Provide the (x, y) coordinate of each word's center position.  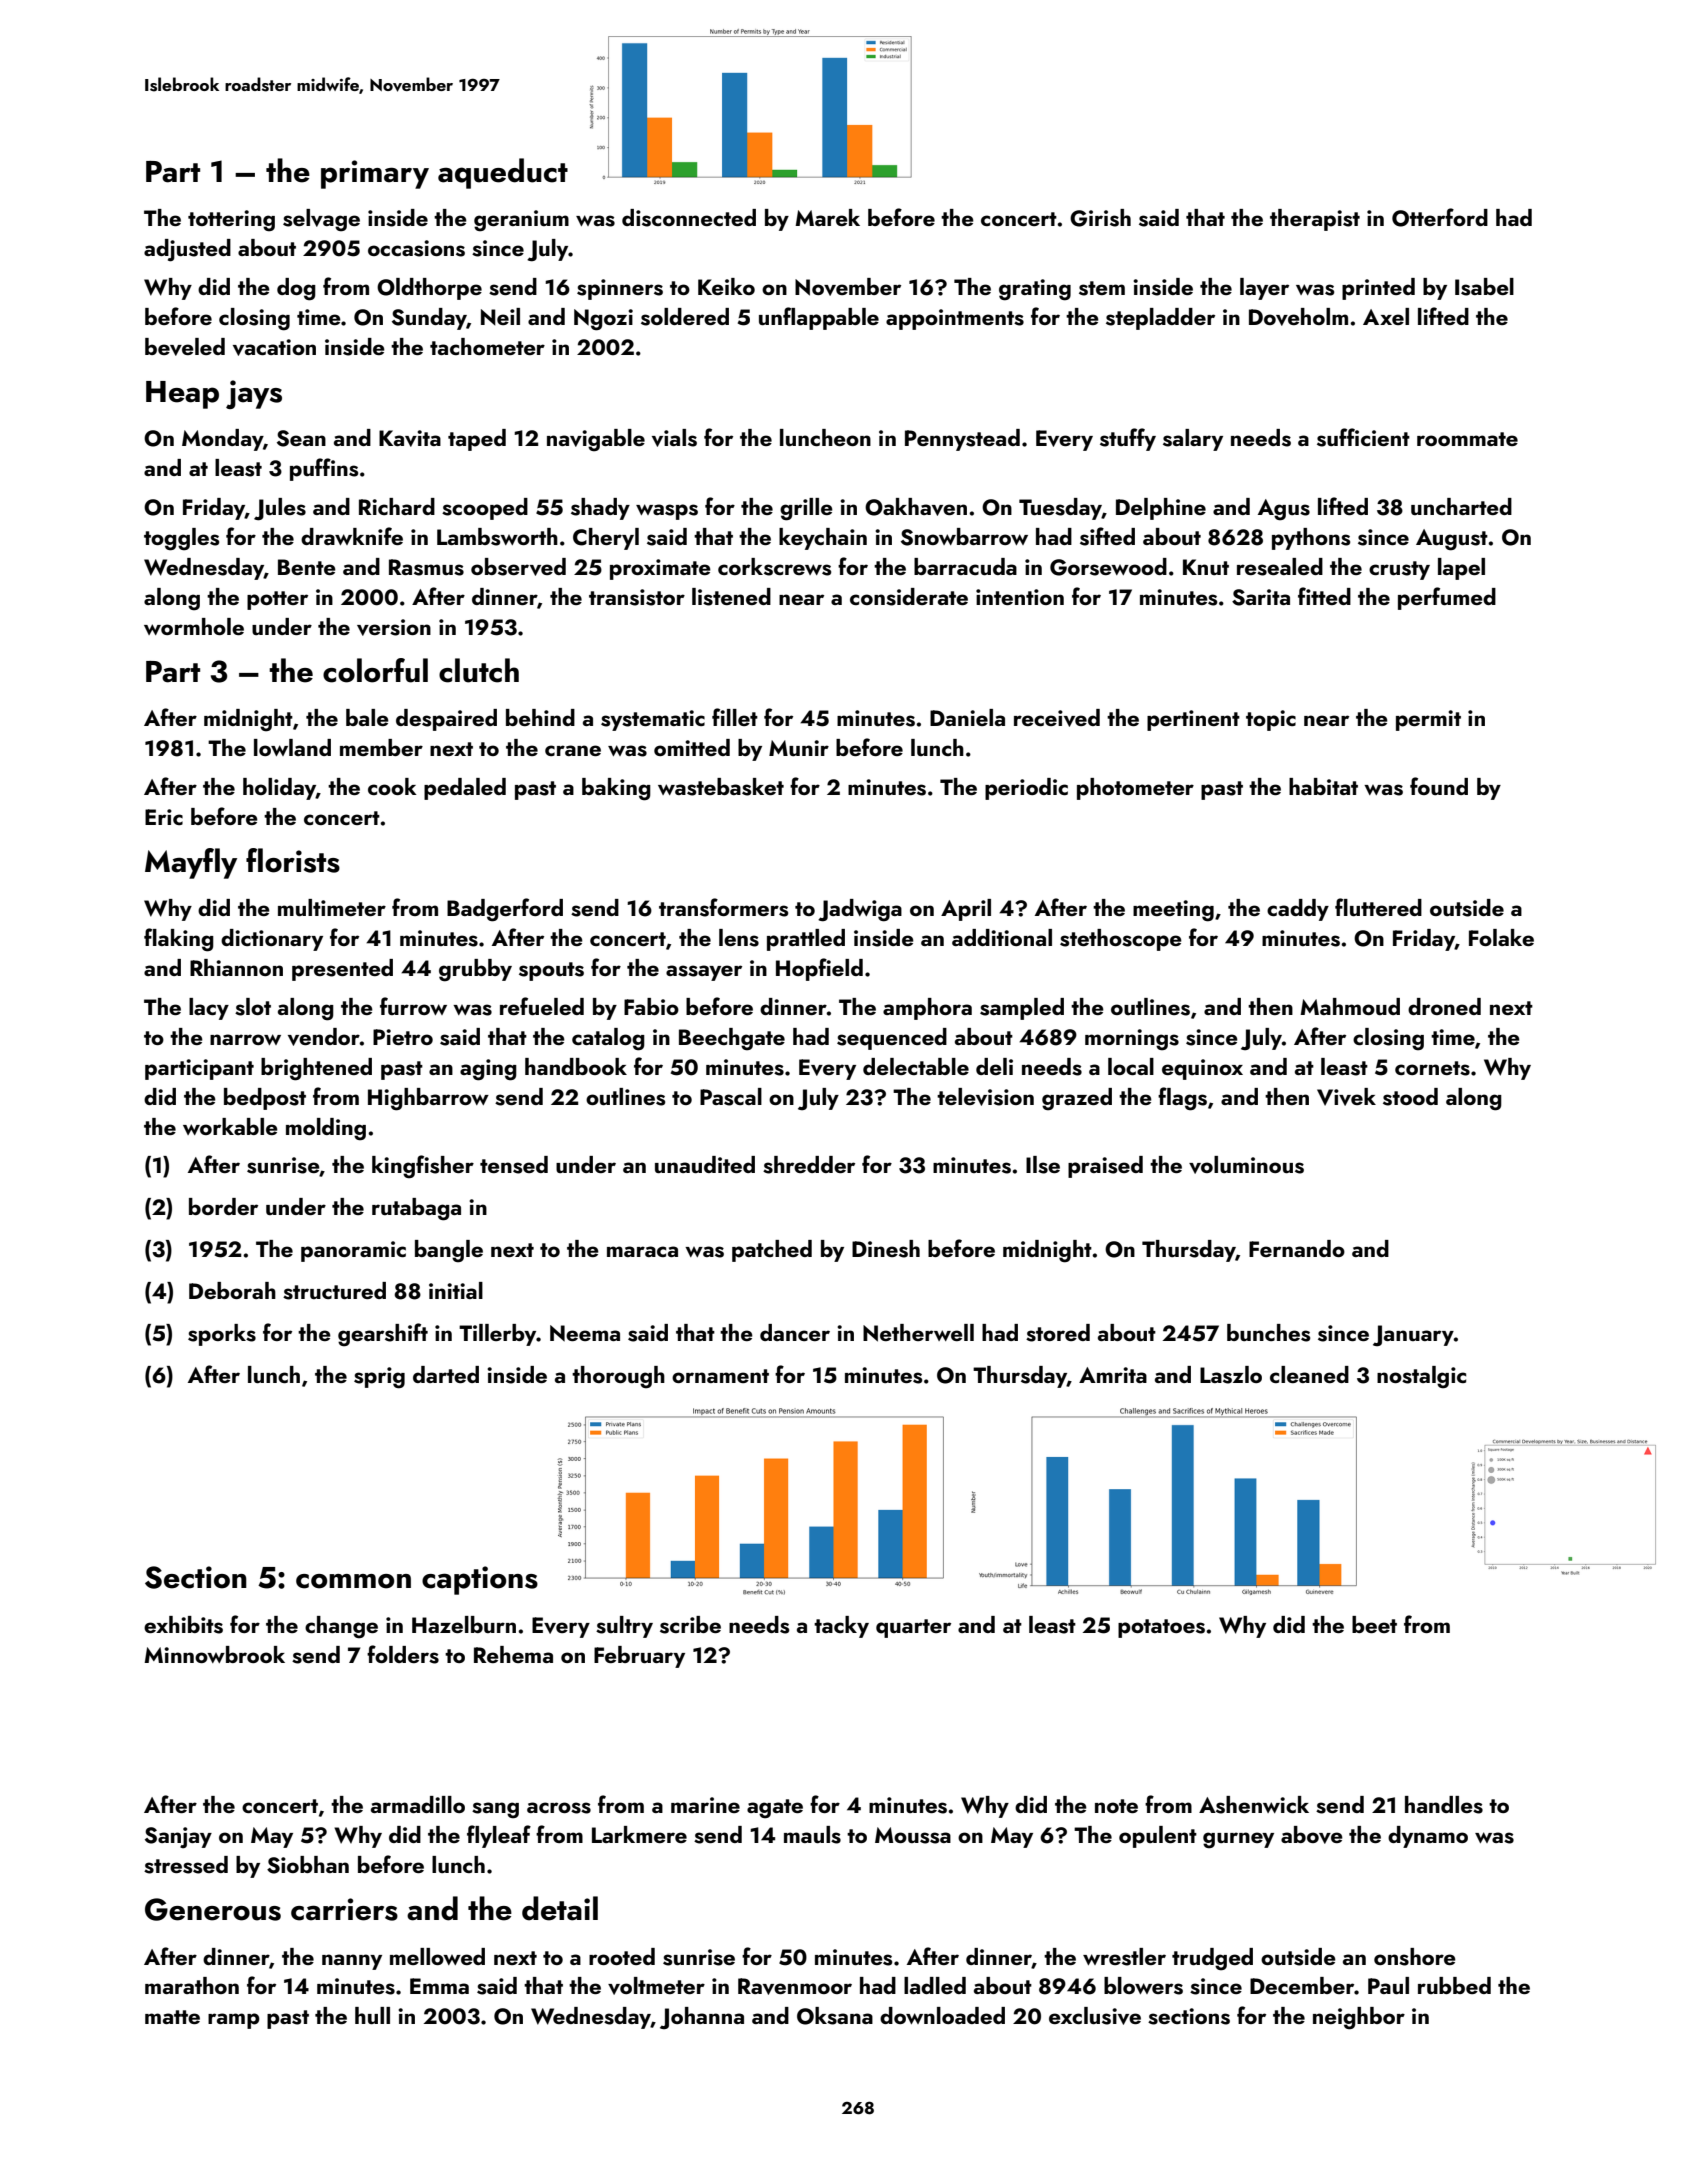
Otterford (1440, 217)
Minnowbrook (214, 1654)
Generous (213, 1909)
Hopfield (819, 969)
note (1116, 1806)
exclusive (1095, 2016)
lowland (292, 747)
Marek (827, 217)
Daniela (967, 717)
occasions (416, 248)
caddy (1298, 910)
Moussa (913, 1835)
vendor (324, 1037)
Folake (1501, 937)
